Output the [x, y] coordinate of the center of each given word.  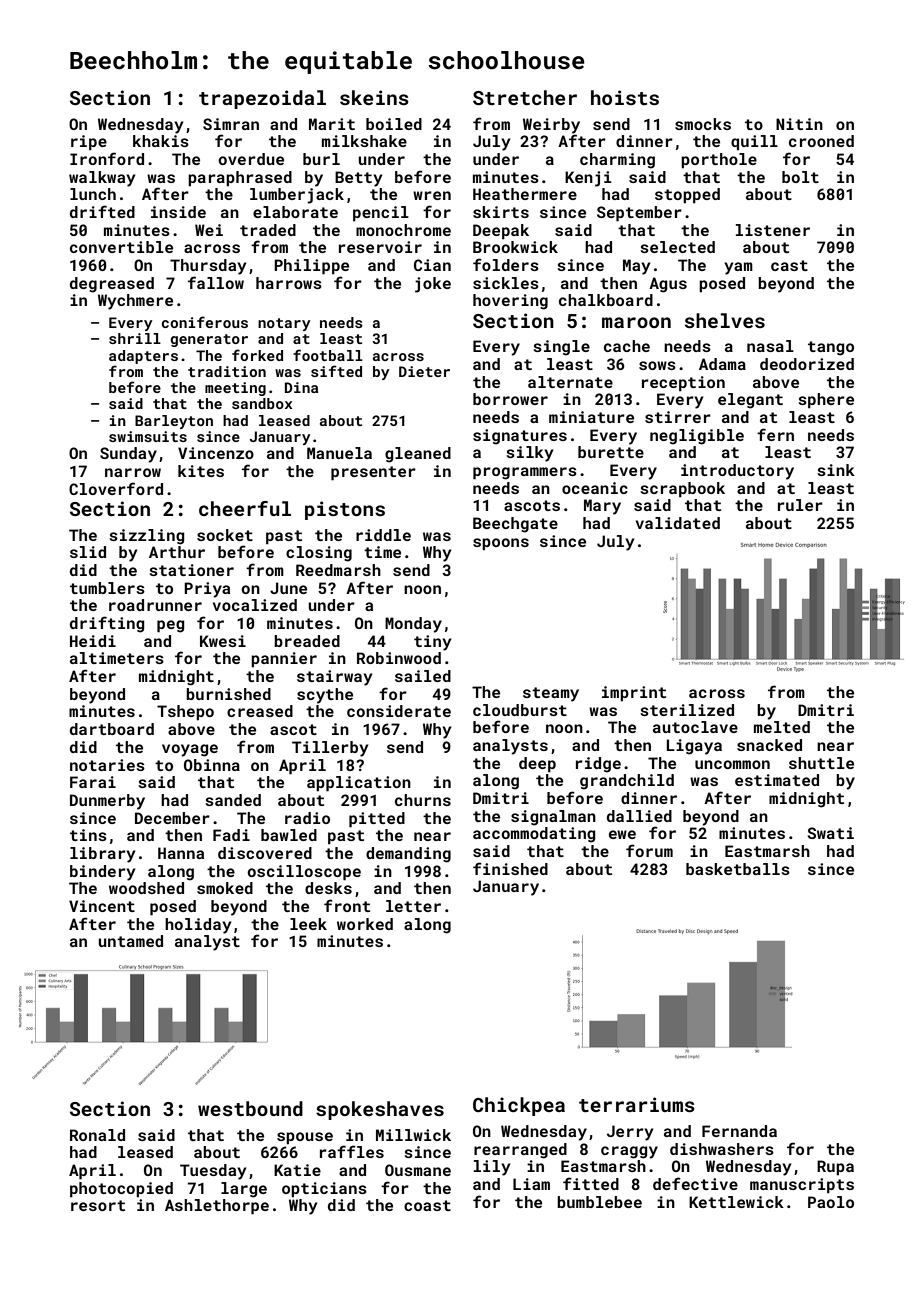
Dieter [424, 371]
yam [738, 268]
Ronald [97, 1135]
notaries [107, 765]
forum [649, 850]
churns [423, 800]
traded [268, 230]
